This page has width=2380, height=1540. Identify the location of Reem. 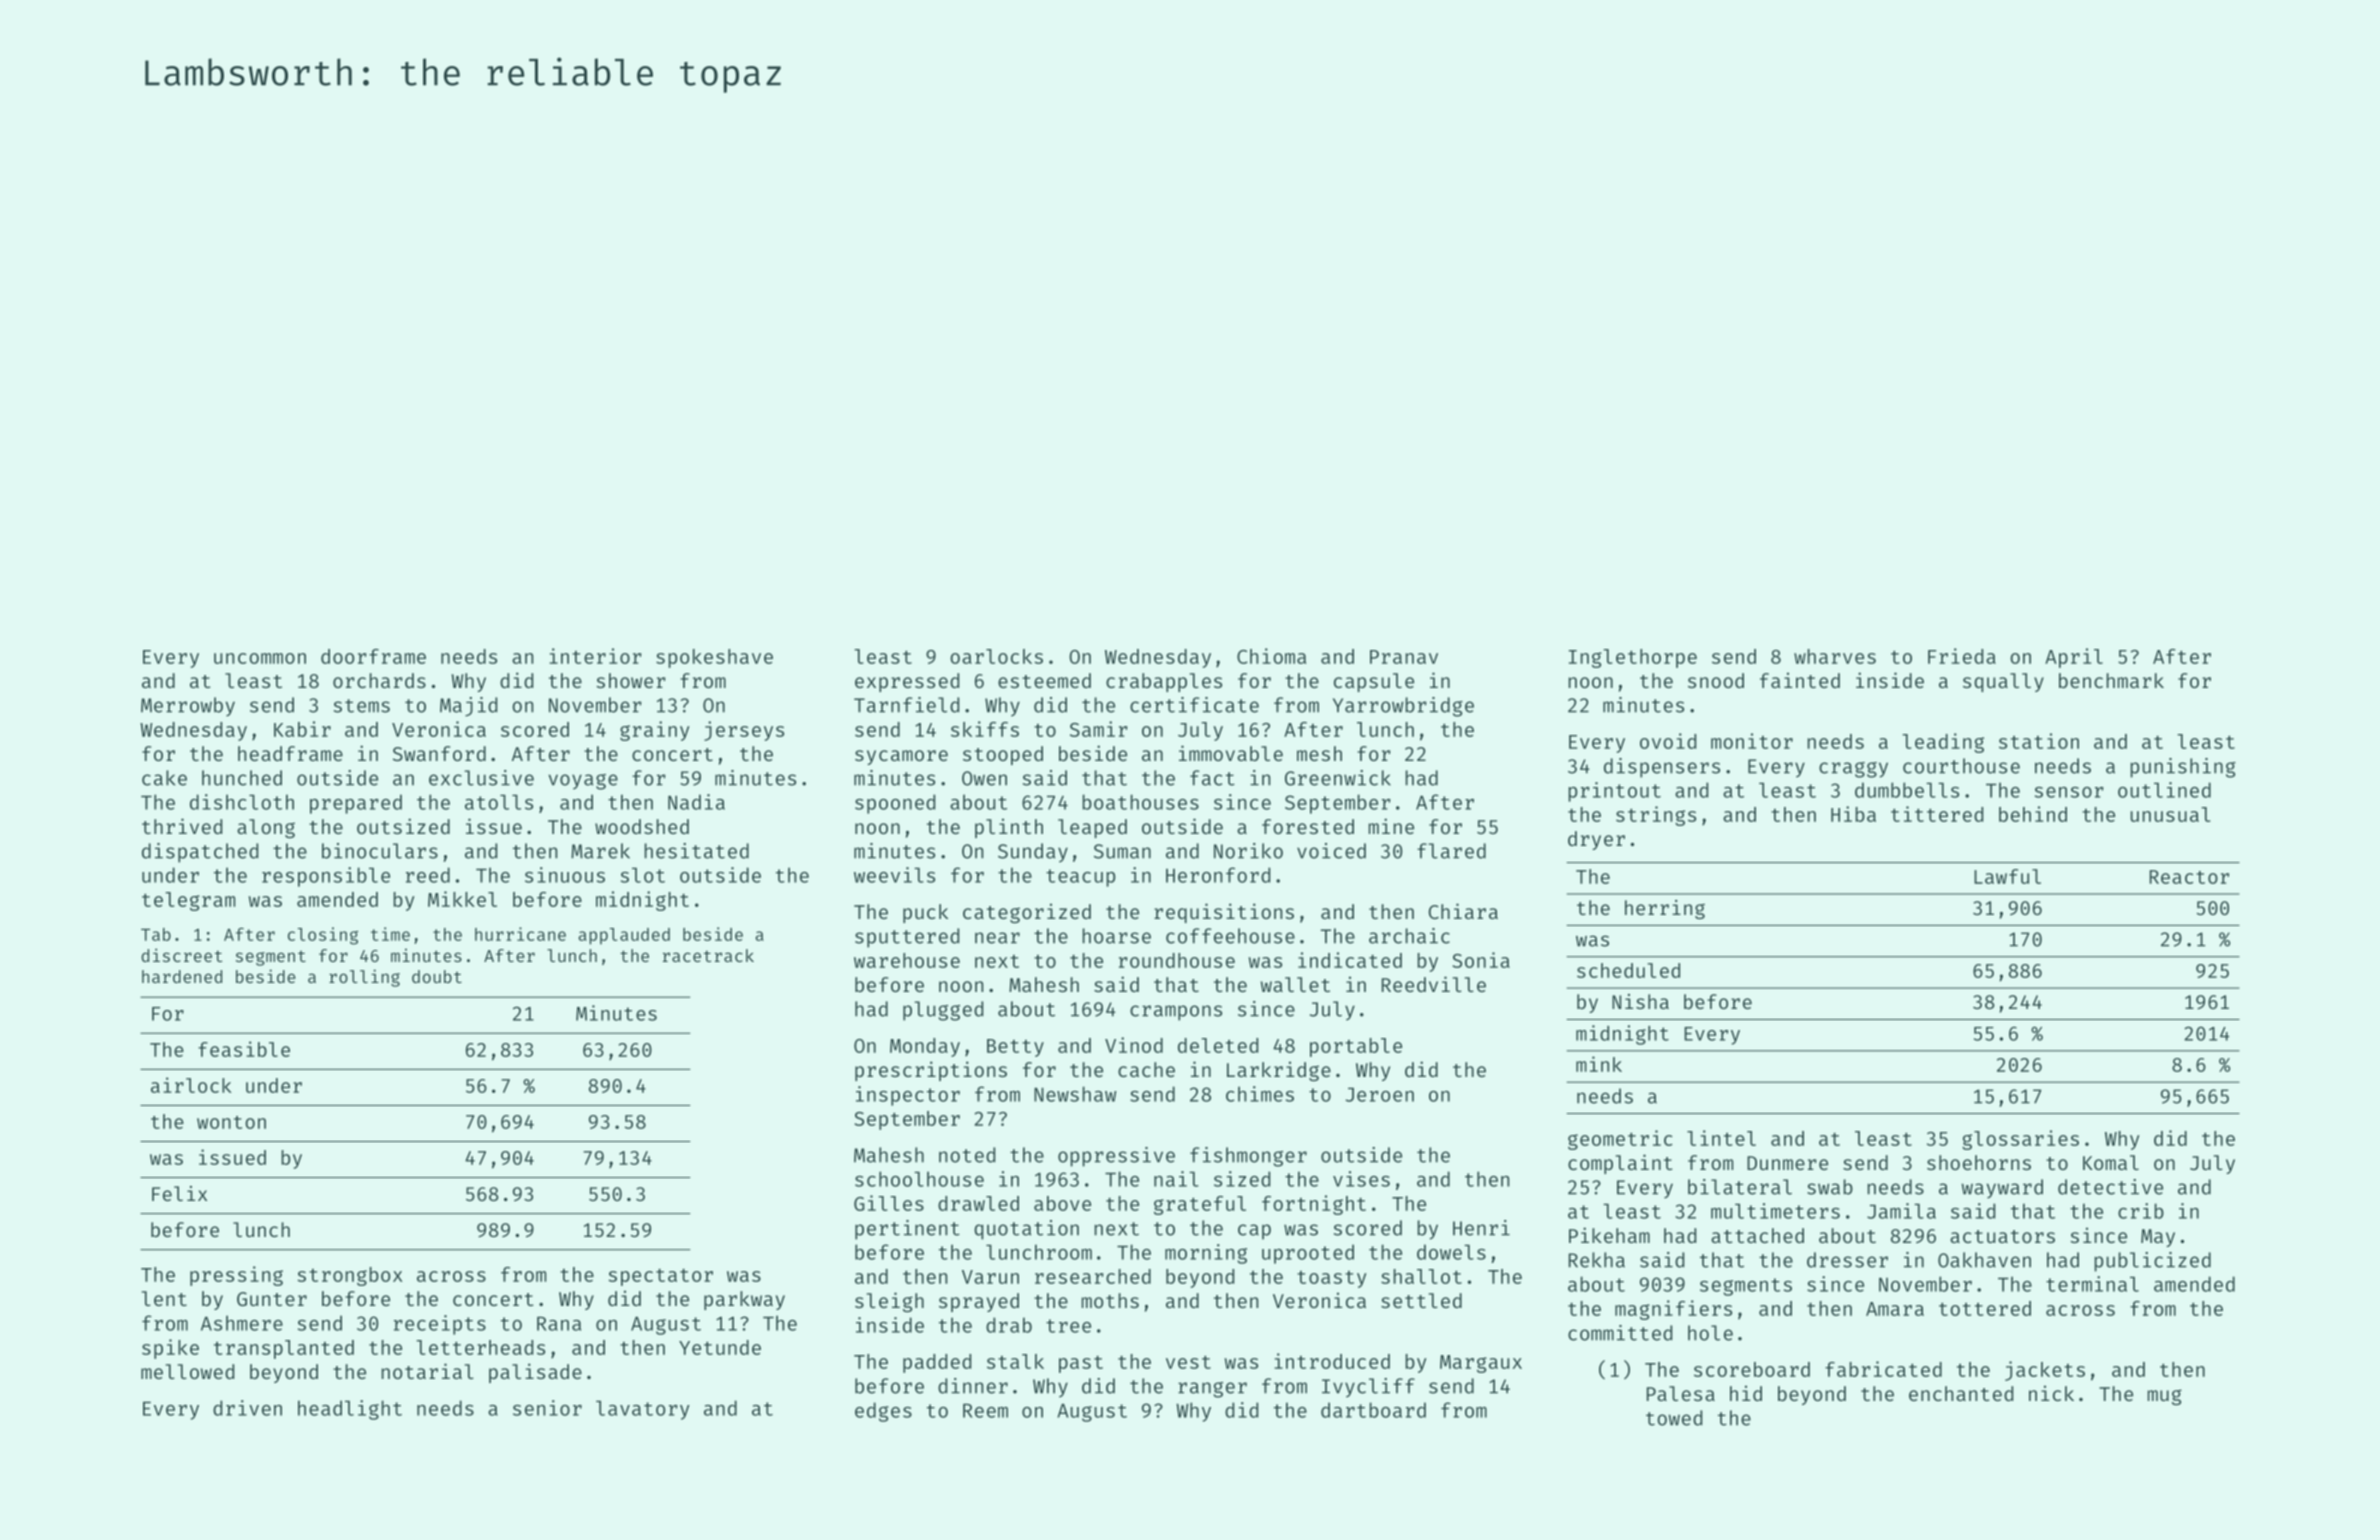
(985, 1411).
